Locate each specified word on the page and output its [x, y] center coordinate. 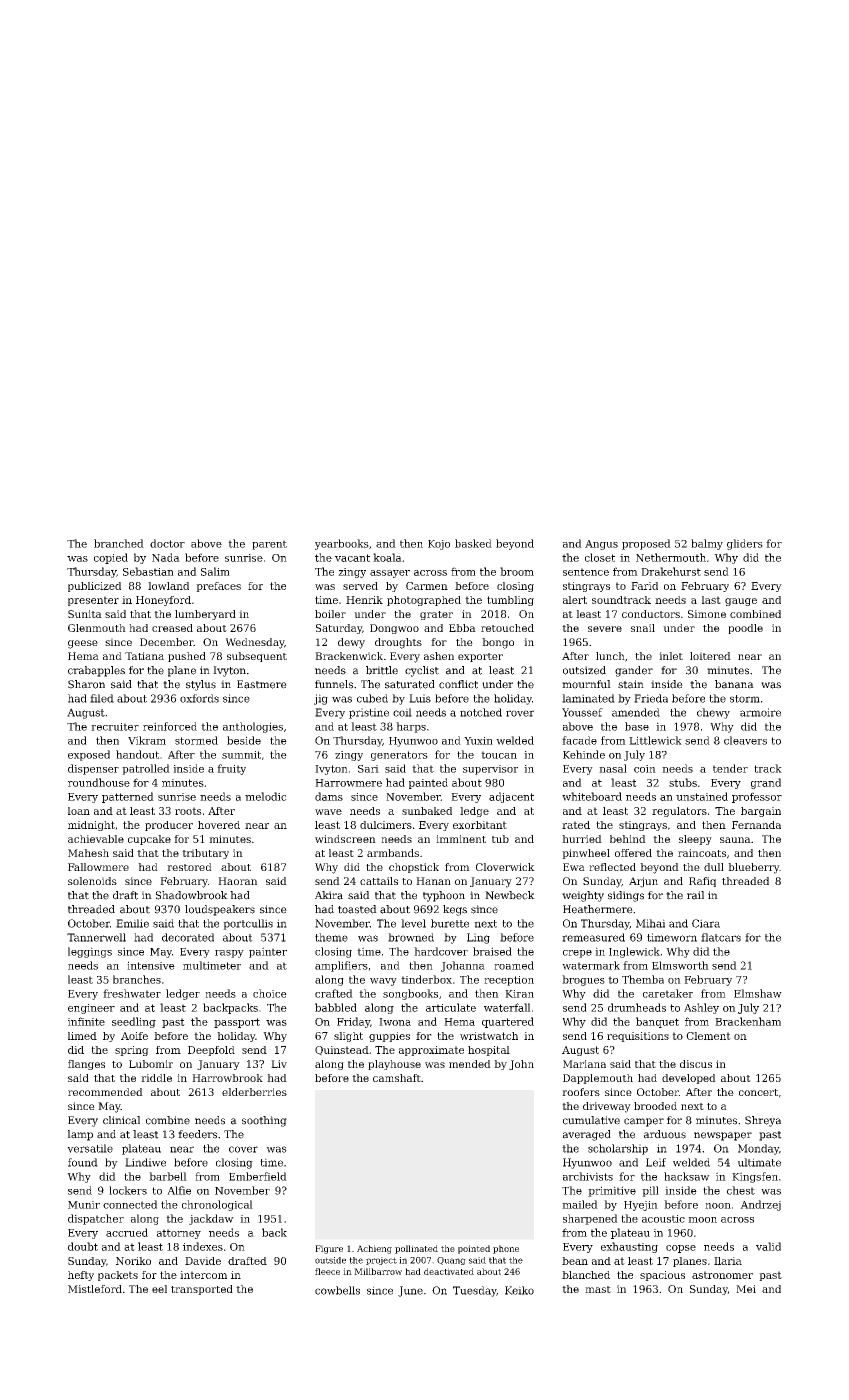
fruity [231, 769]
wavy [383, 982]
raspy [229, 954]
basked [473, 543]
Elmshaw [758, 993]
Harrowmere [348, 783]
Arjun [643, 882]
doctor [167, 543]
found [83, 1162]
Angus [601, 545]
